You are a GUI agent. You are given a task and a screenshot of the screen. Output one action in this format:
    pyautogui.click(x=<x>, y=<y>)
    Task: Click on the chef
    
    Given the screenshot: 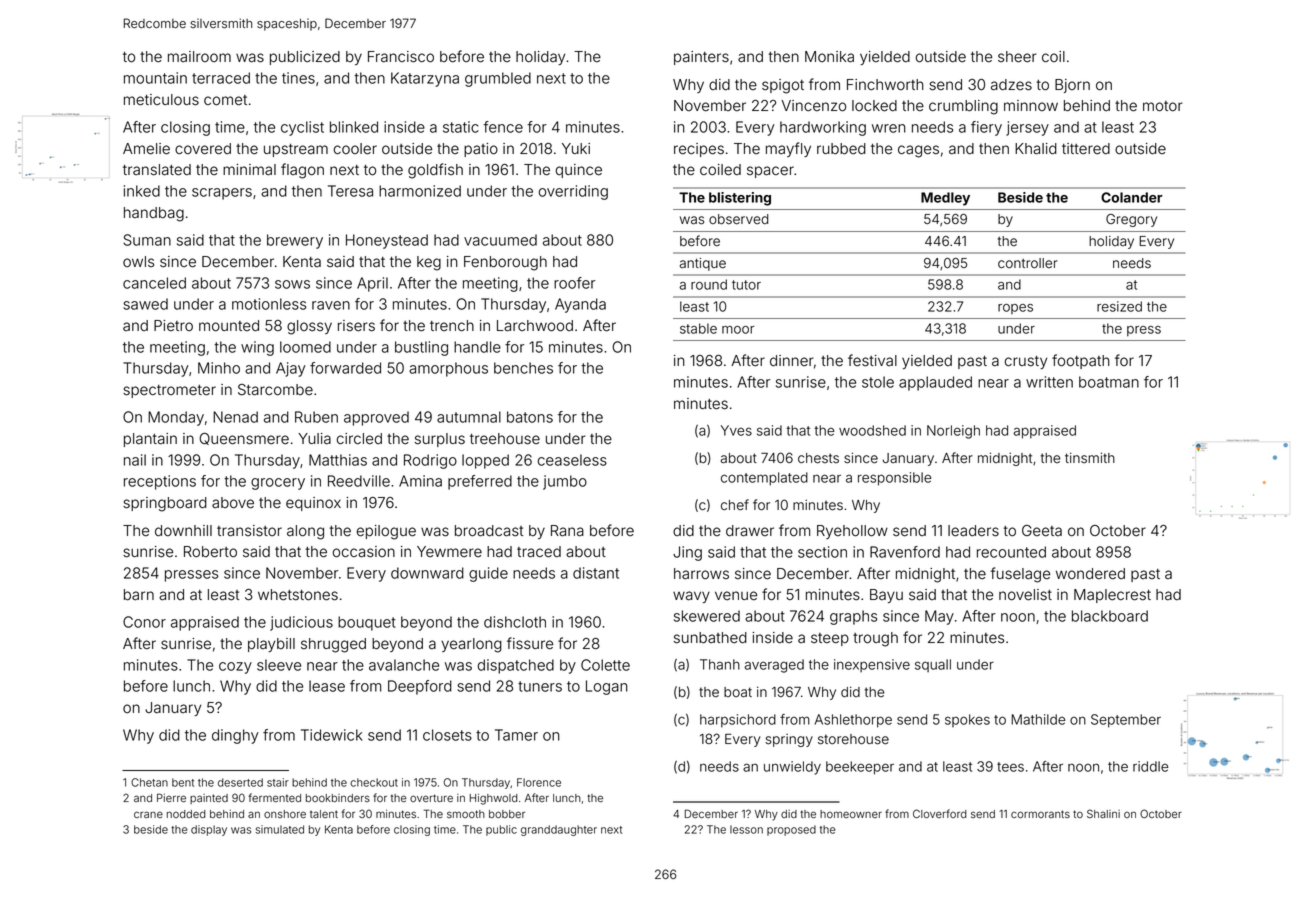 What is the action you would take?
    pyautogui.click(x=735, y=505)
